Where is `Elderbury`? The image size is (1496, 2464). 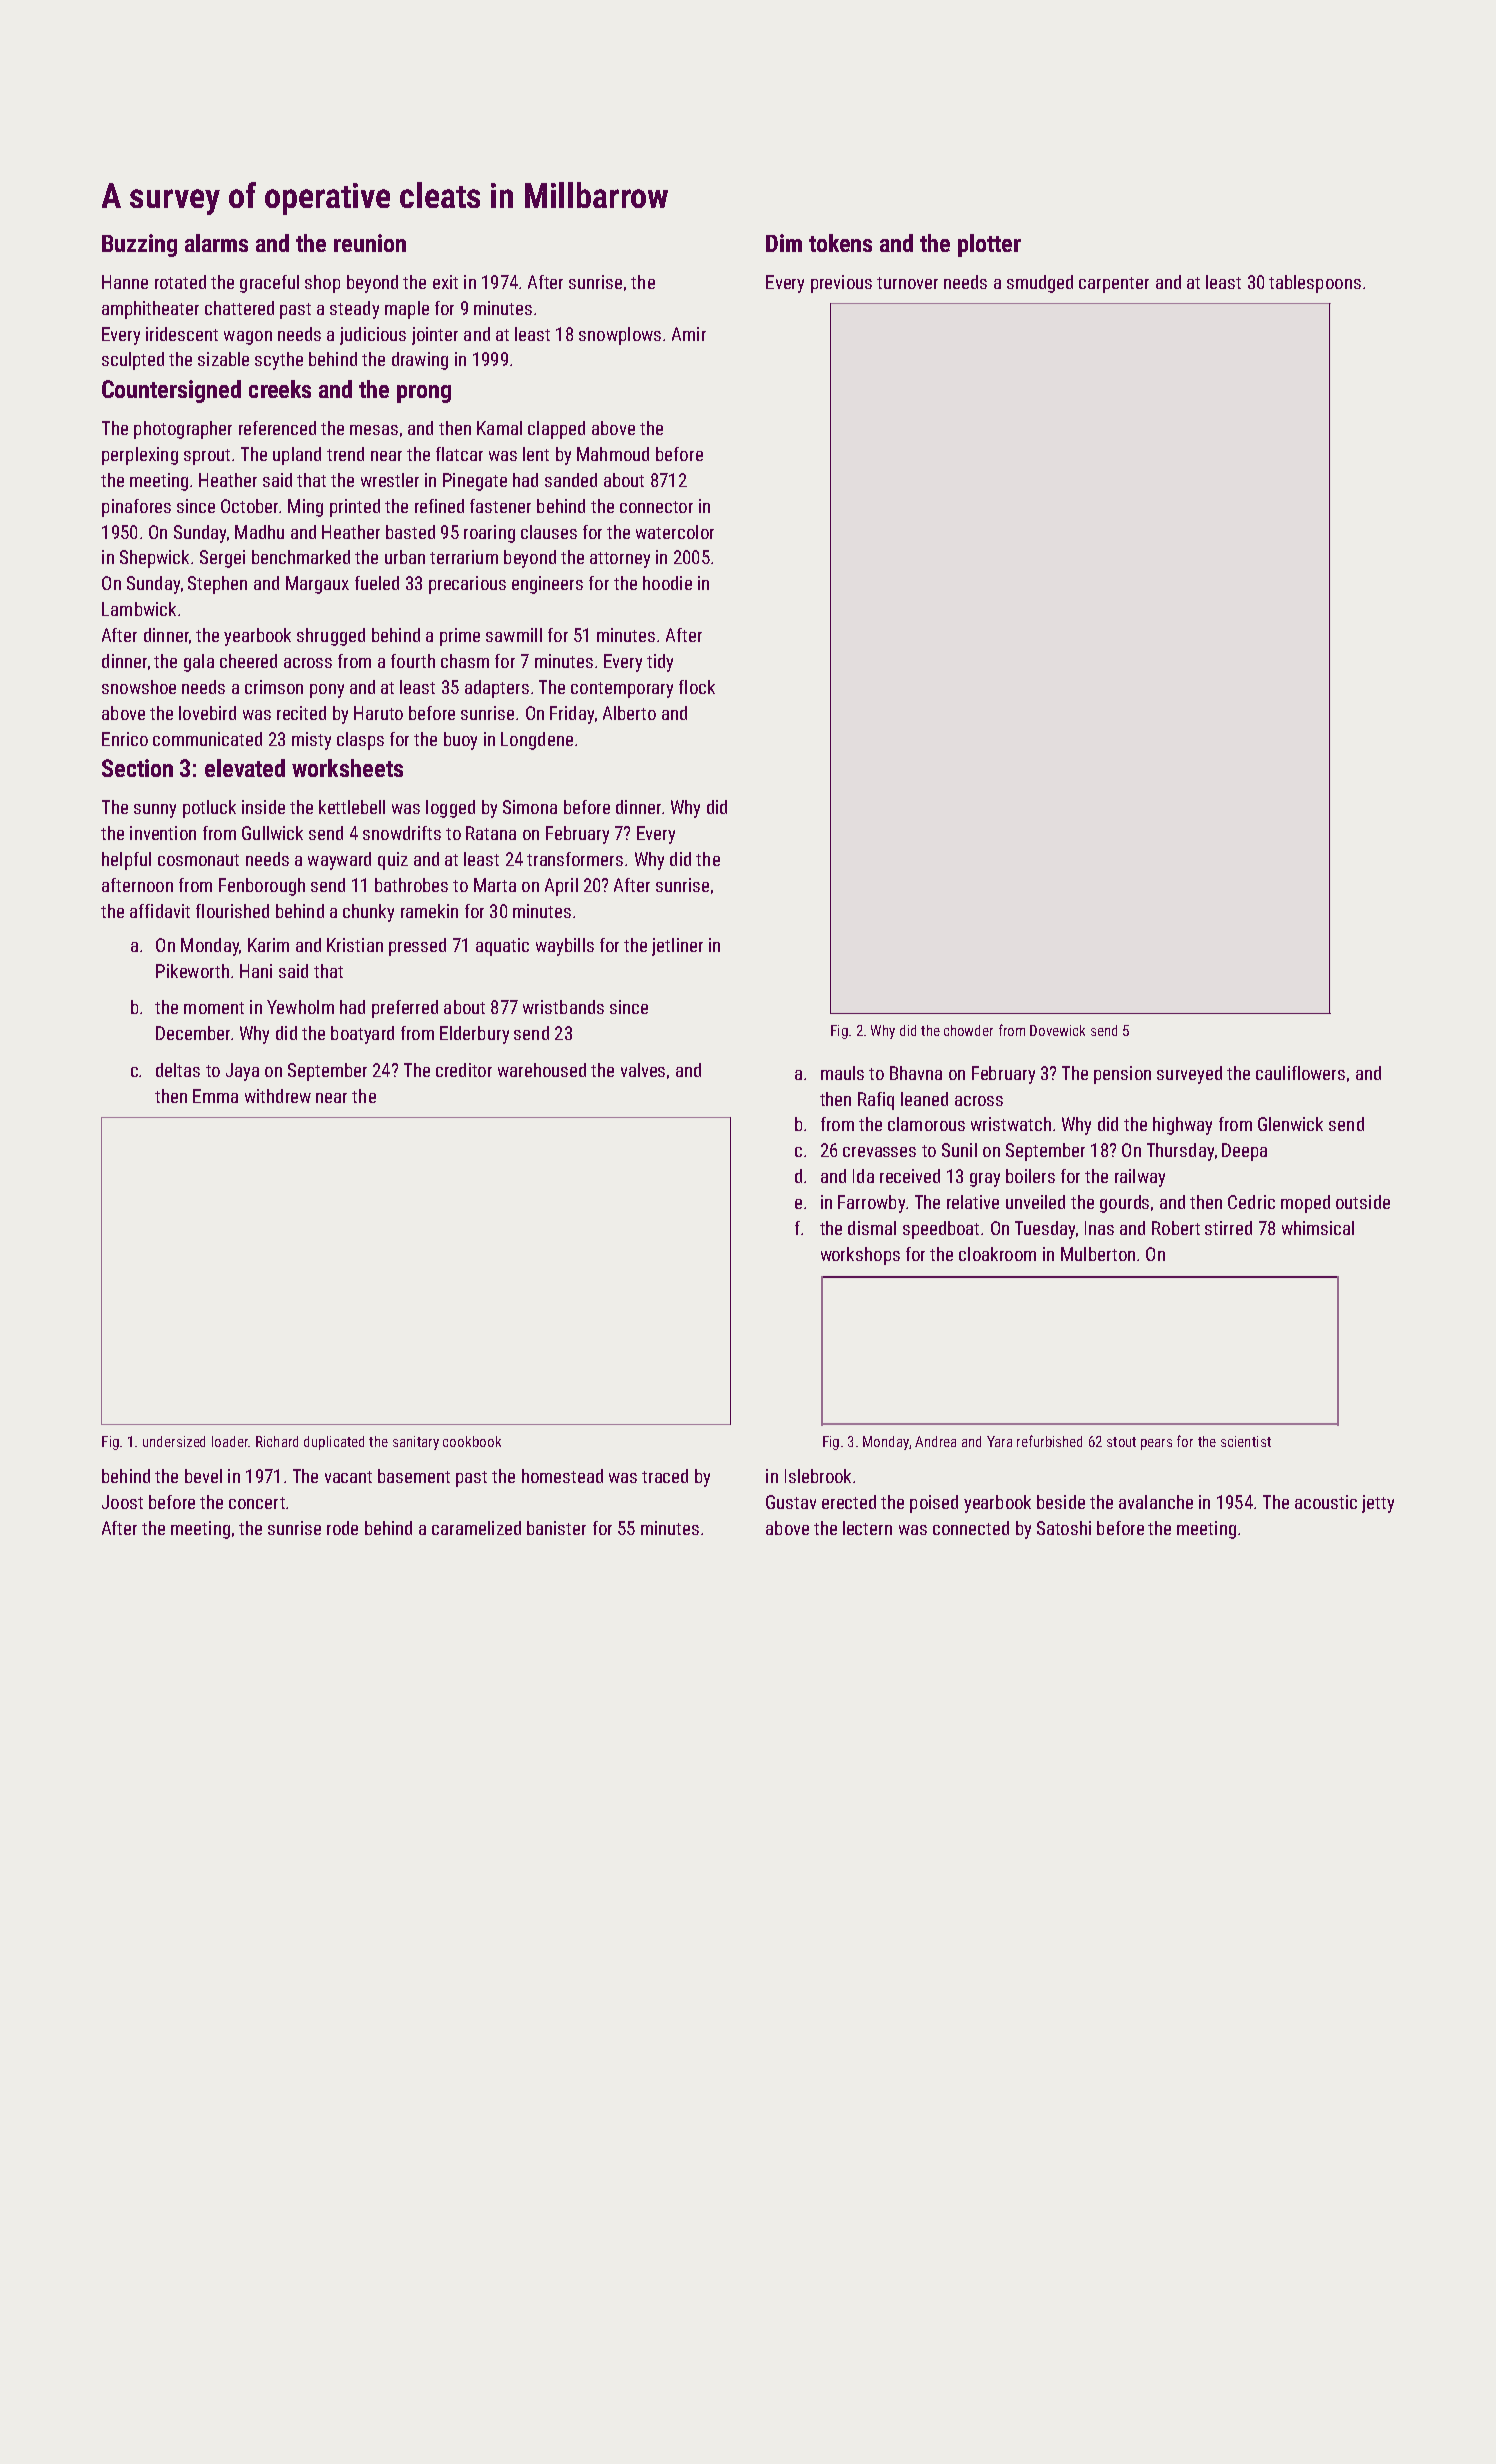 Elderbury is located at coordinates (474, 1035).
